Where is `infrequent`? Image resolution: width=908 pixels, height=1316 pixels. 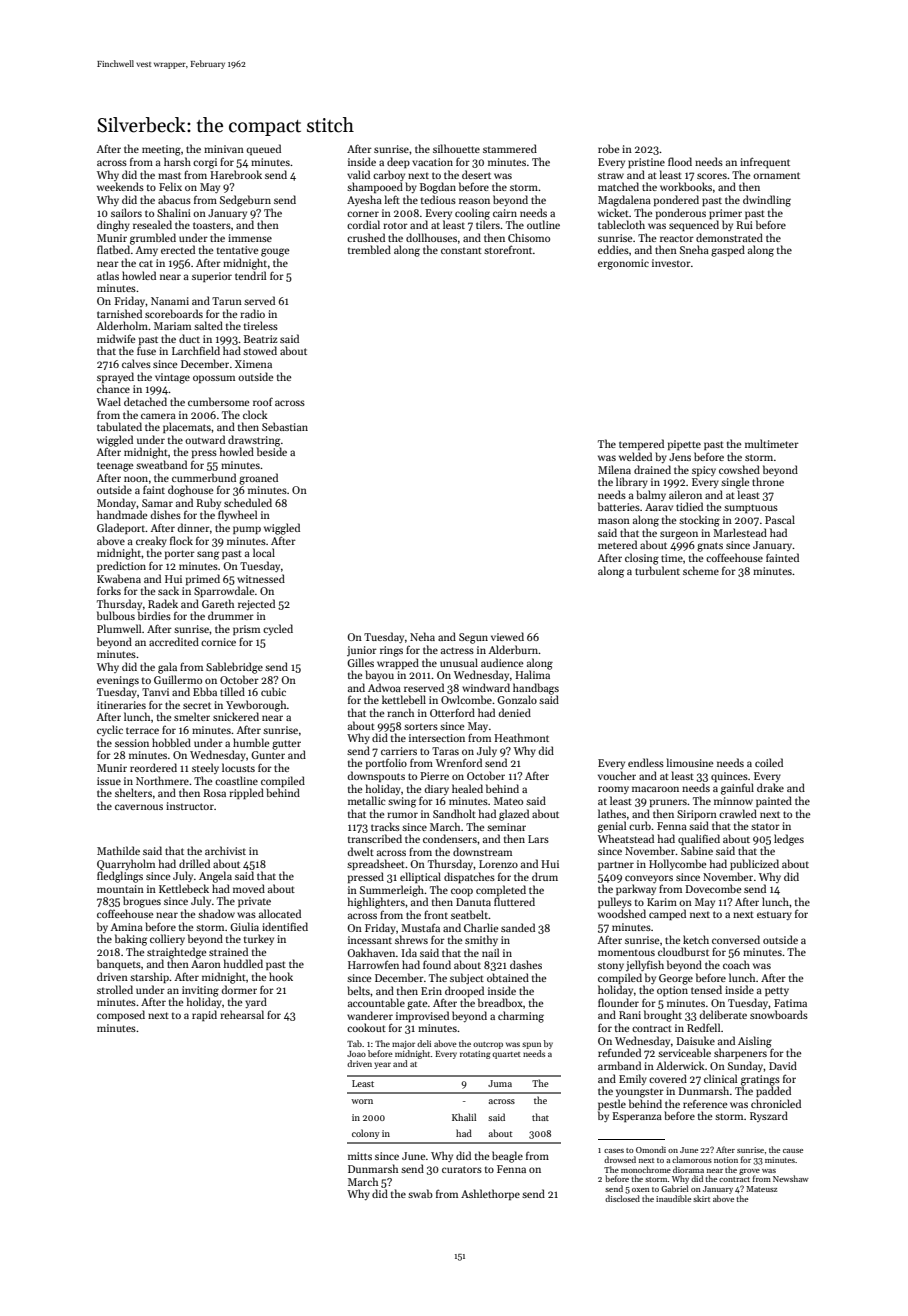 infrequent is located at coordinates (765, 162).
